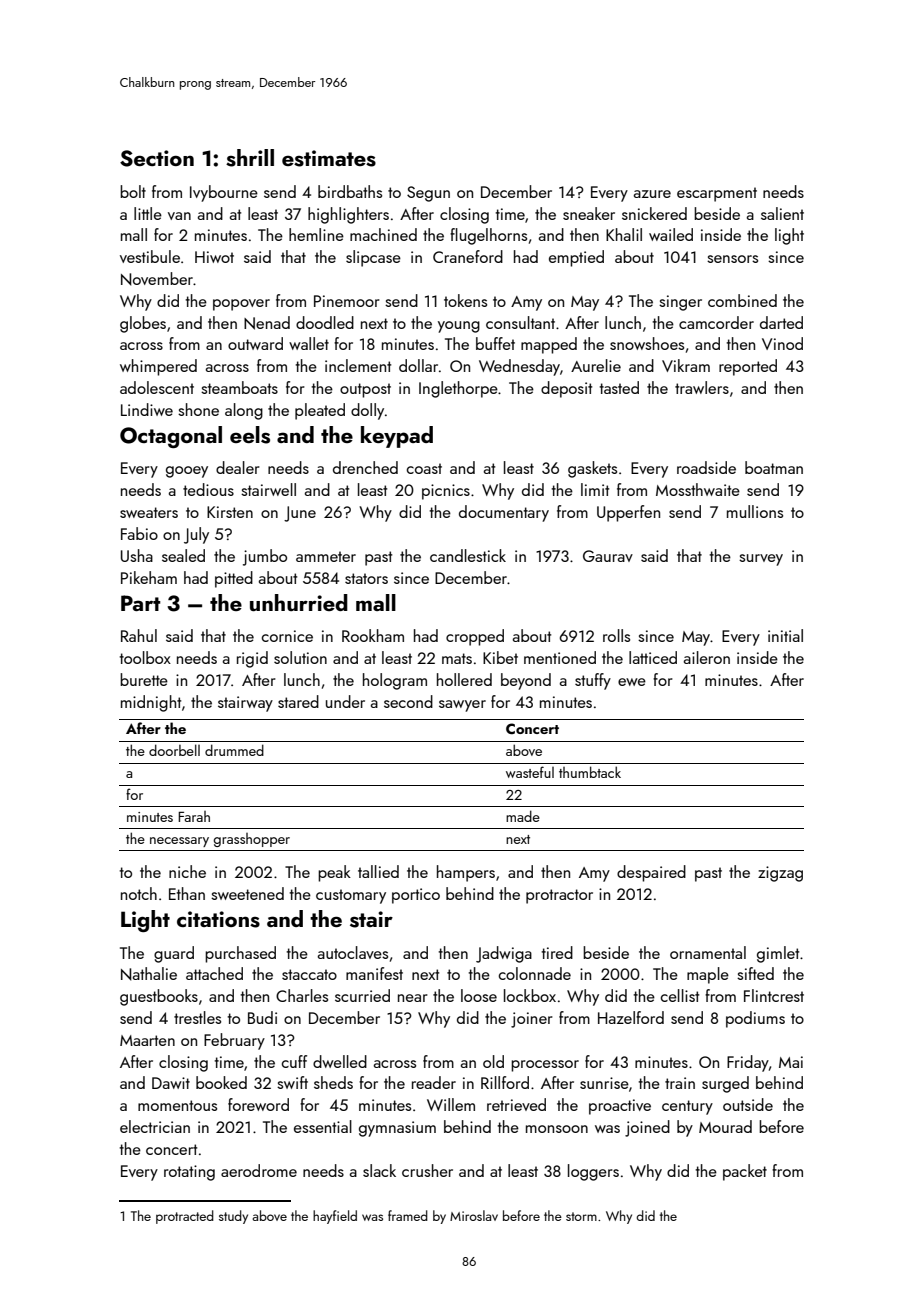 The image size is (924, 1311). What do you see at coordinates (147, 1040) in the image?
I see `Maarten` at bounding box center [147, 1040].
